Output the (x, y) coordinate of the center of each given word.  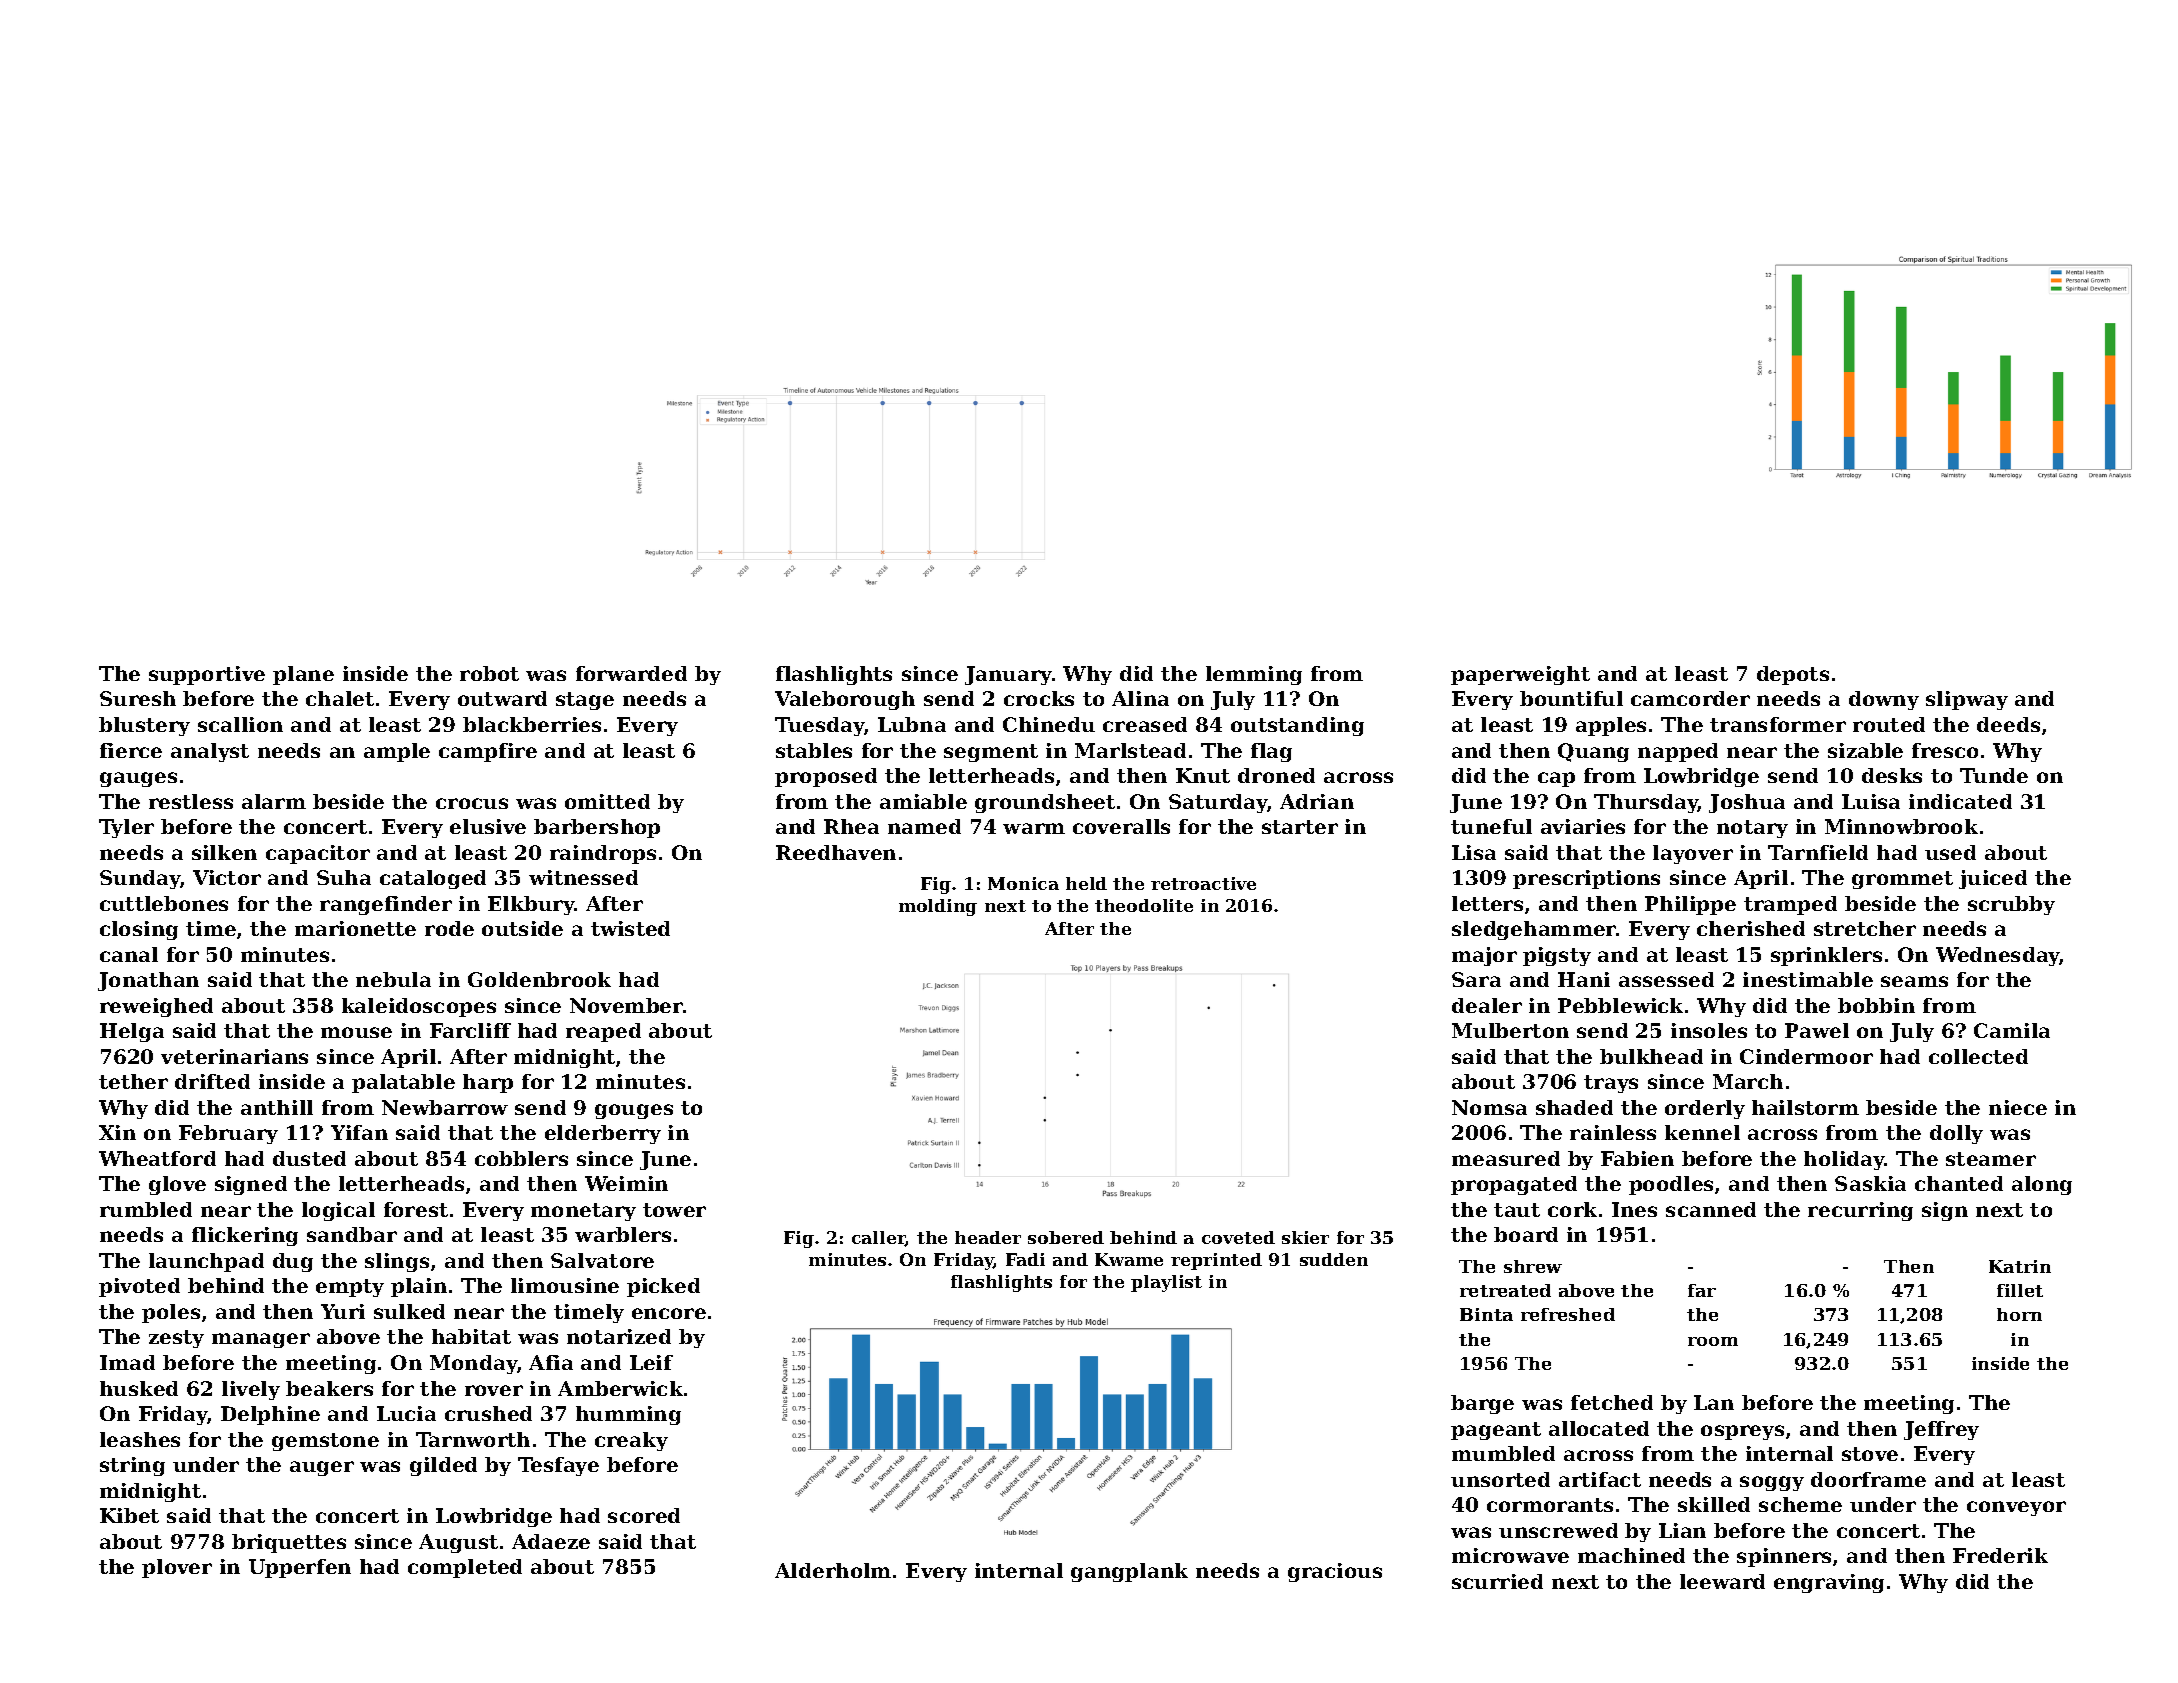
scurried (1497, 1581)
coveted (1238, 1237)
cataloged (433, 879)
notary (1752, 829)
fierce (131, 750)
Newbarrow (445, 1107)
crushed (488, 1413)
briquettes (289, 1543)
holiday (1844, 1160)
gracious (1335, 1572)
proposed (826, 777)
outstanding (1297, 726)
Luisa (1871, 801)
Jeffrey (1941, 1430)
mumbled (1503, 1453)
